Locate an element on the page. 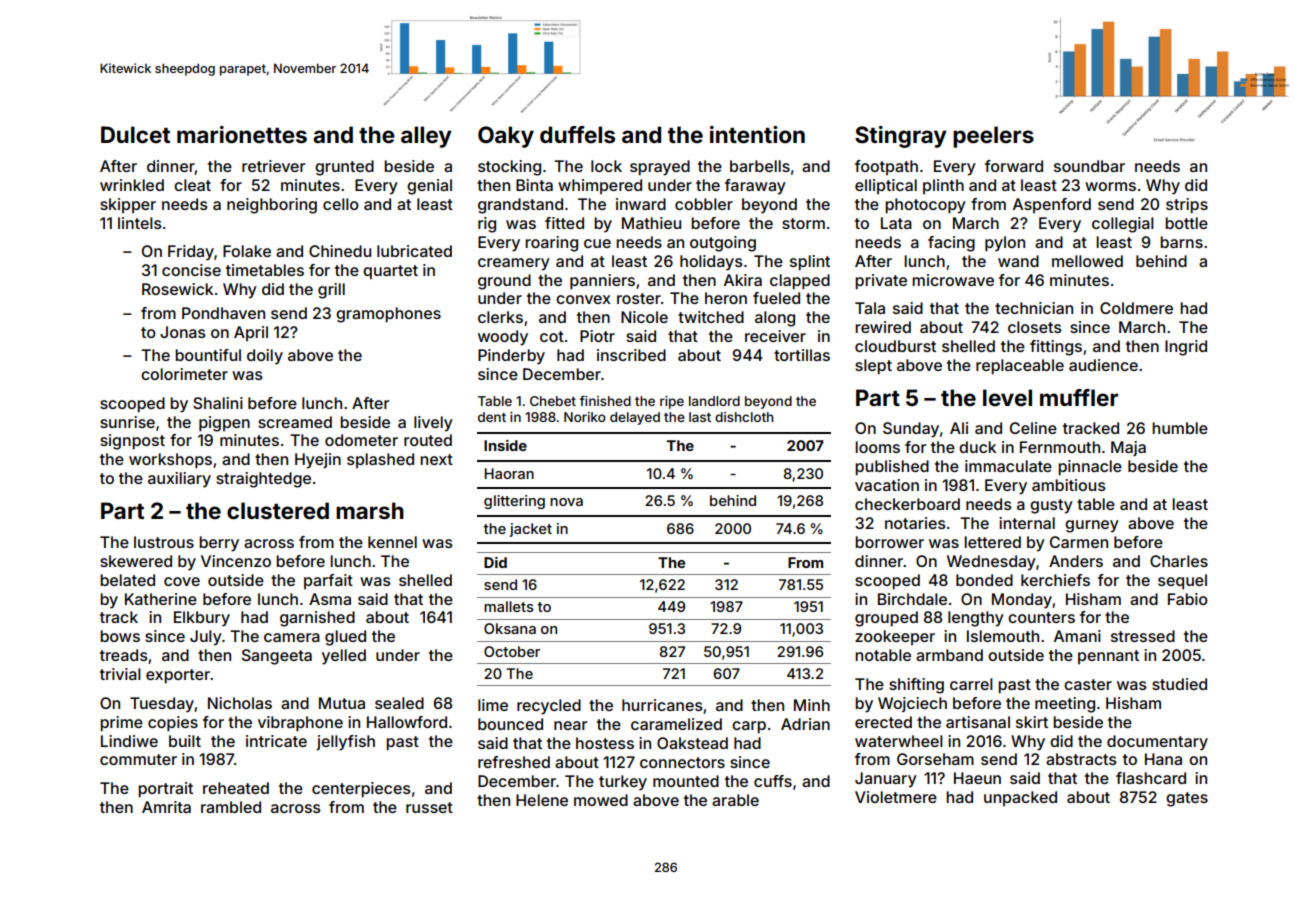  bonded is located at coordinates (984, 580).
